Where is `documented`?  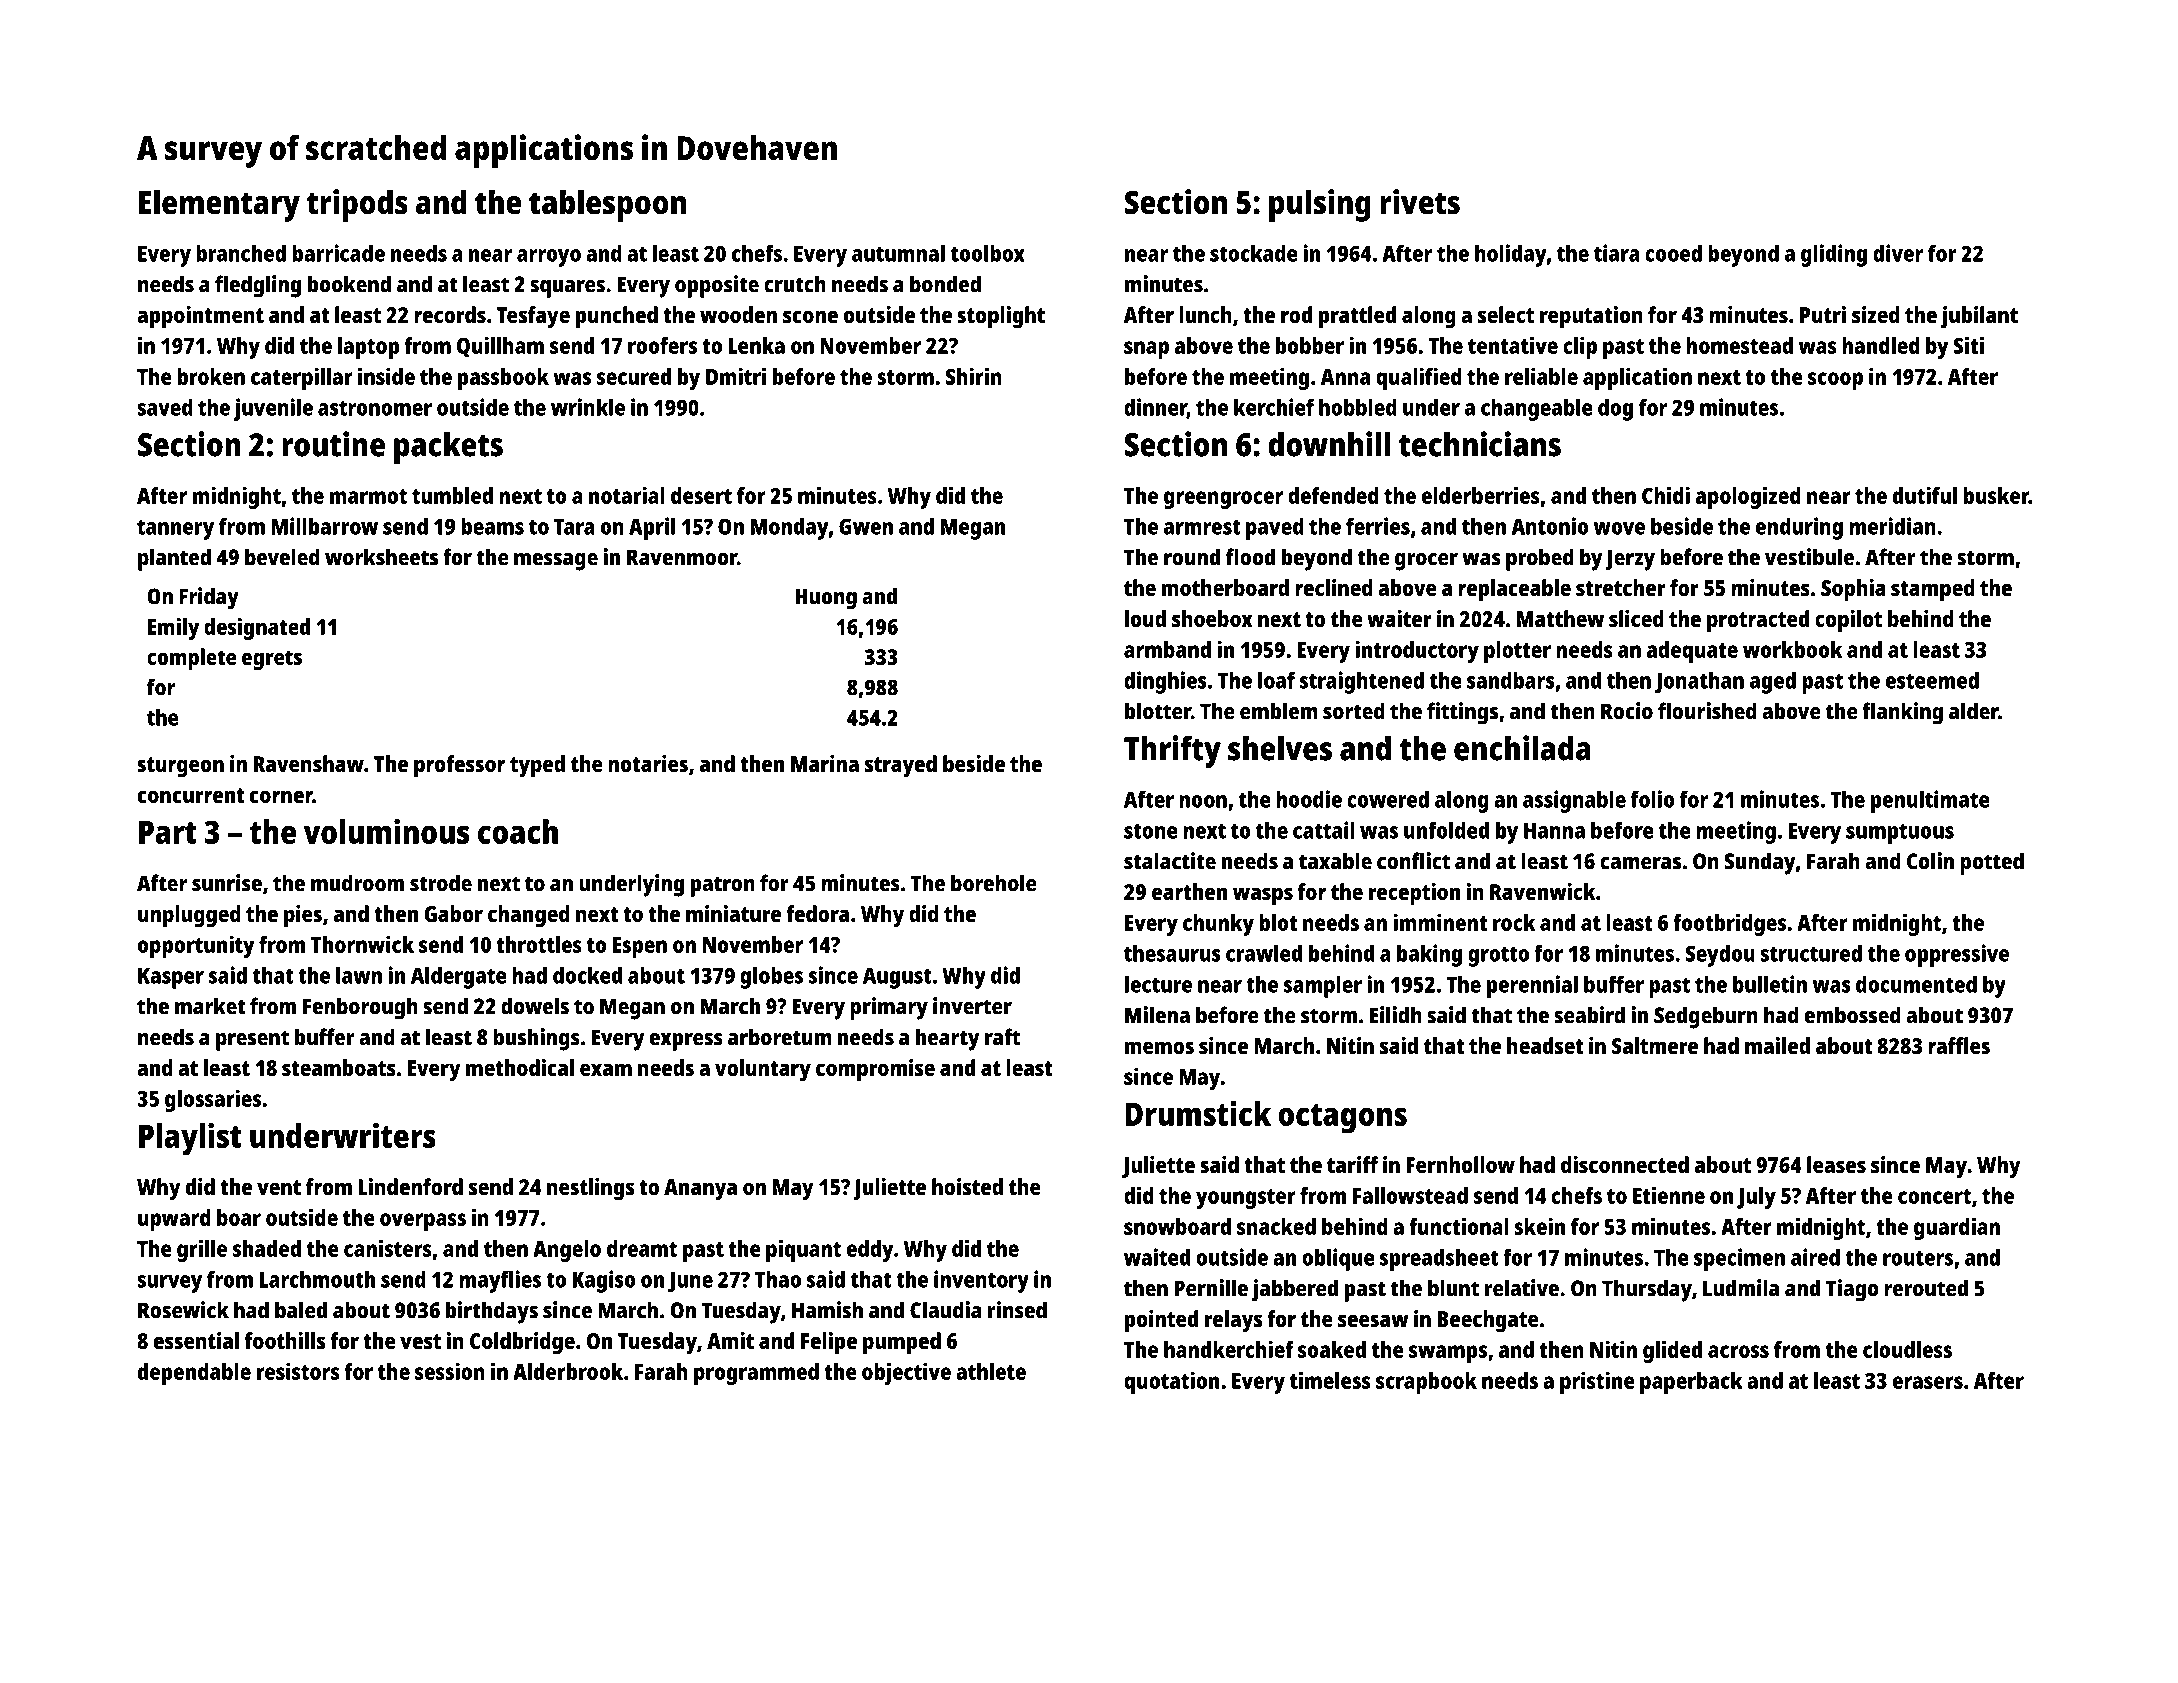
documented is located at coordinates (1916, 984).
